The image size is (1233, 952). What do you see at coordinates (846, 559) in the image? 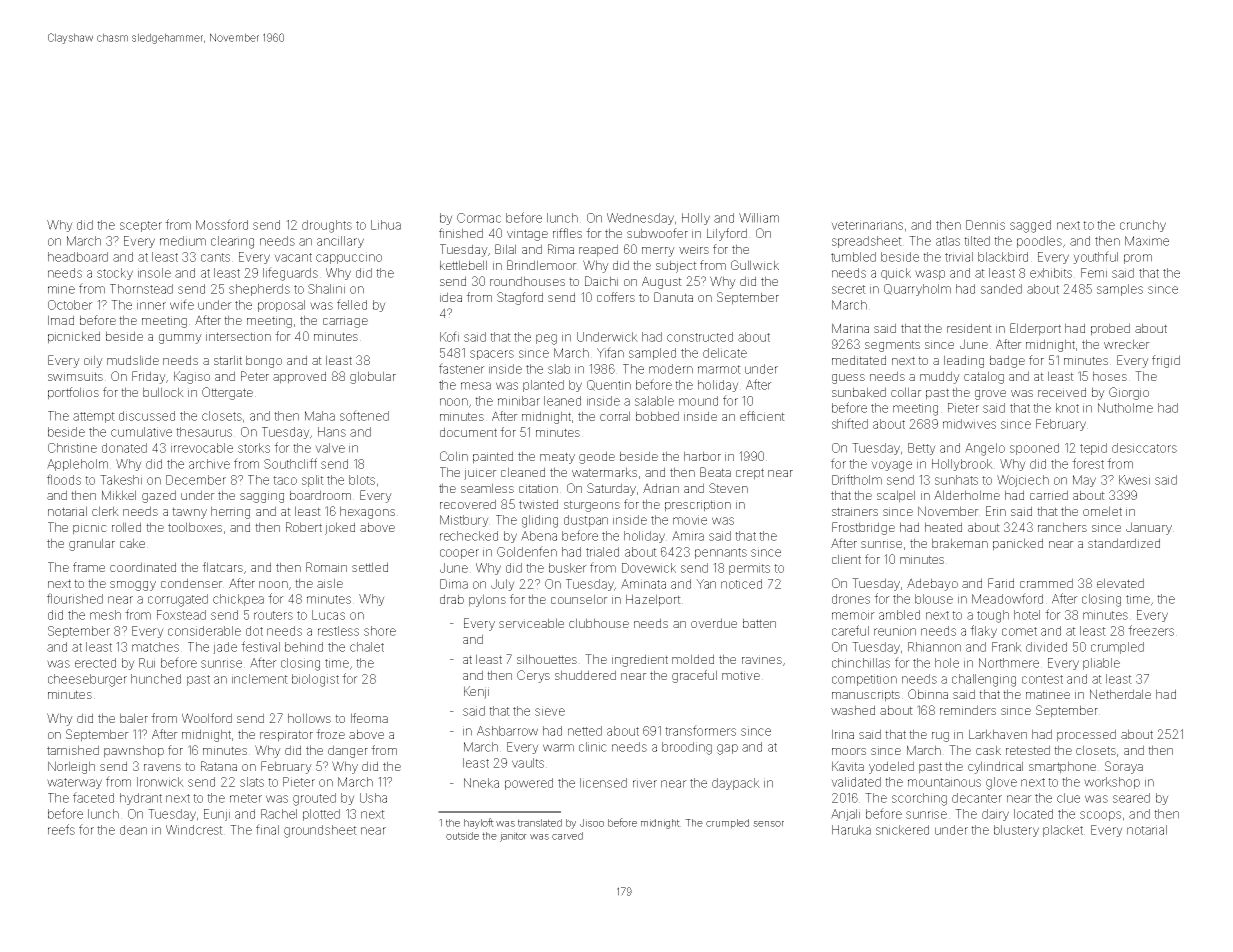
I see `client` at bounding box center [846, 559].
